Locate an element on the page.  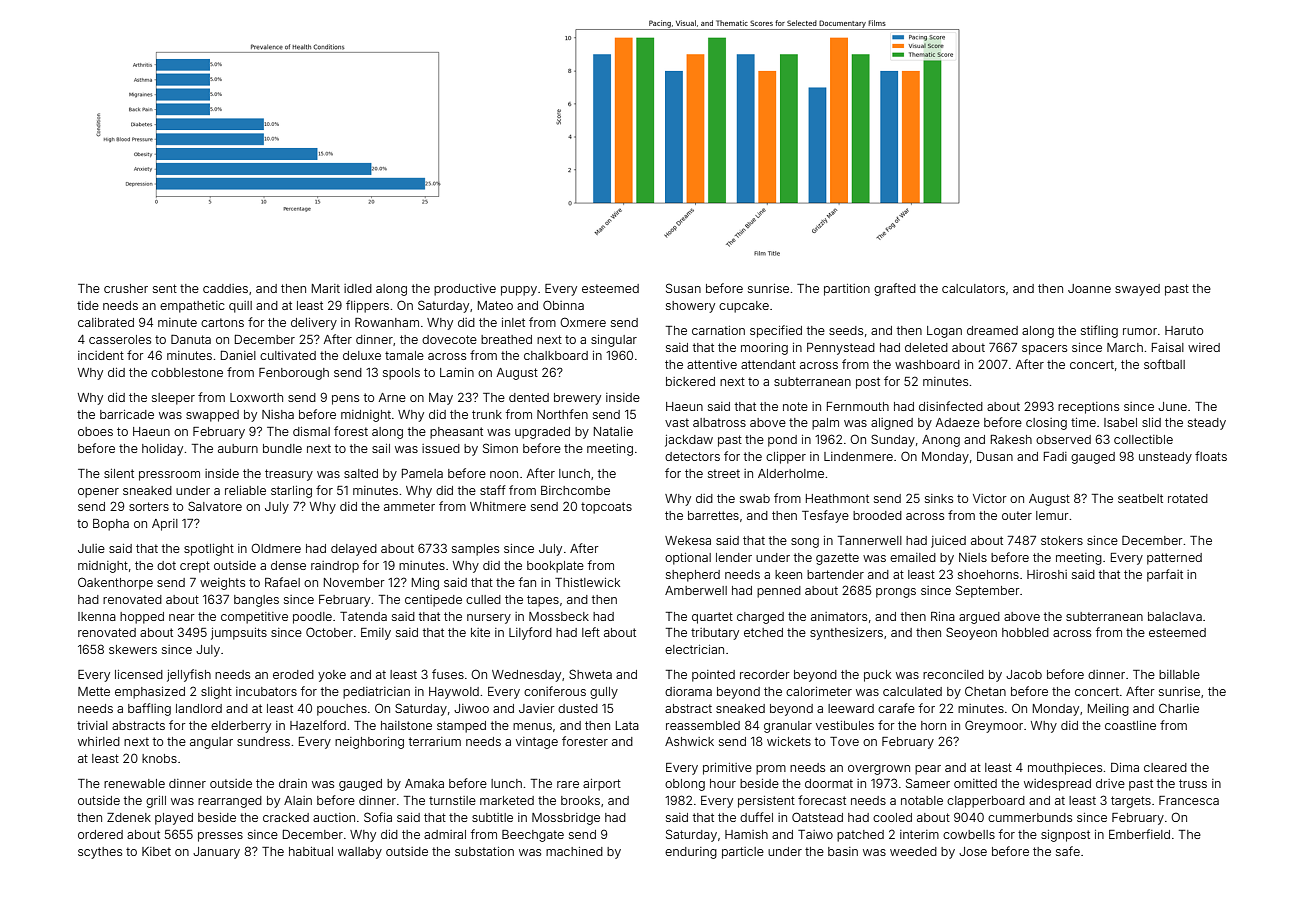
softball is located at coordinates (1164, 364).
